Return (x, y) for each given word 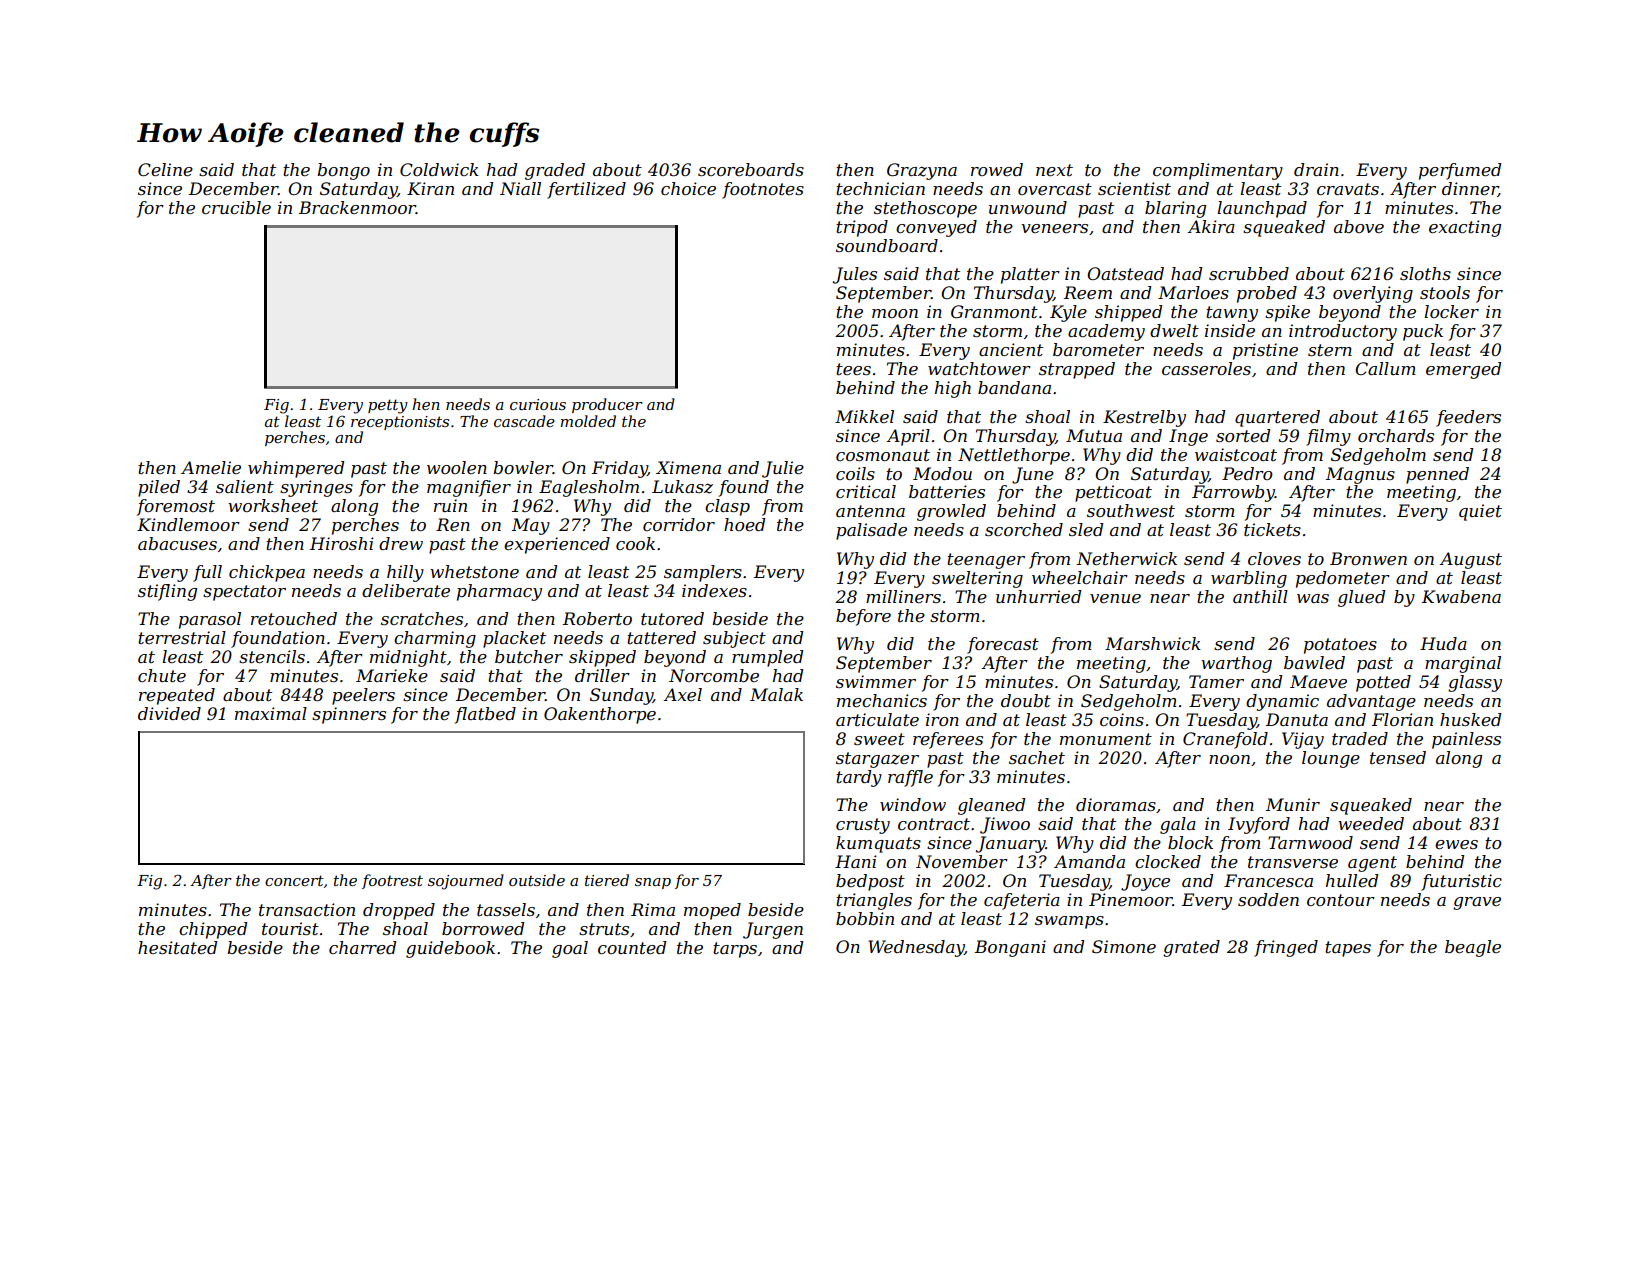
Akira (1211, 226)
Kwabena (1461, 596)
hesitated (177, 947)
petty (388, 406)
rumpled (767, 658)
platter (1030, 275)
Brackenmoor (357, 207)
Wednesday (916, 948)
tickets (1272, 529)
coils (855, 473)
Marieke (392, 675)
